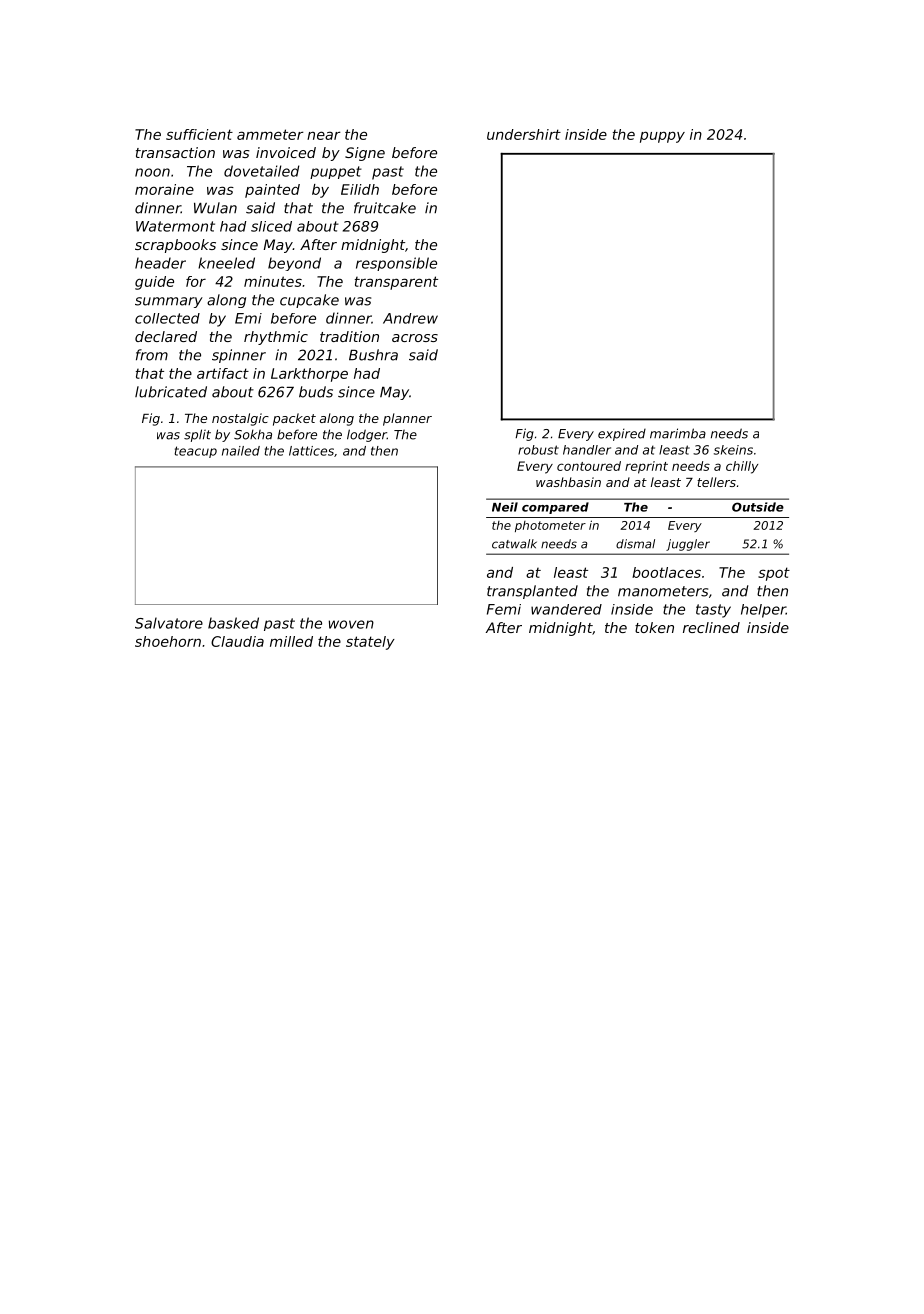 The image size is (924, 1314). What do you see at coordinates (253, 434) in the screenshot?
I see `Sokha` at bounding box center [253, 434].
